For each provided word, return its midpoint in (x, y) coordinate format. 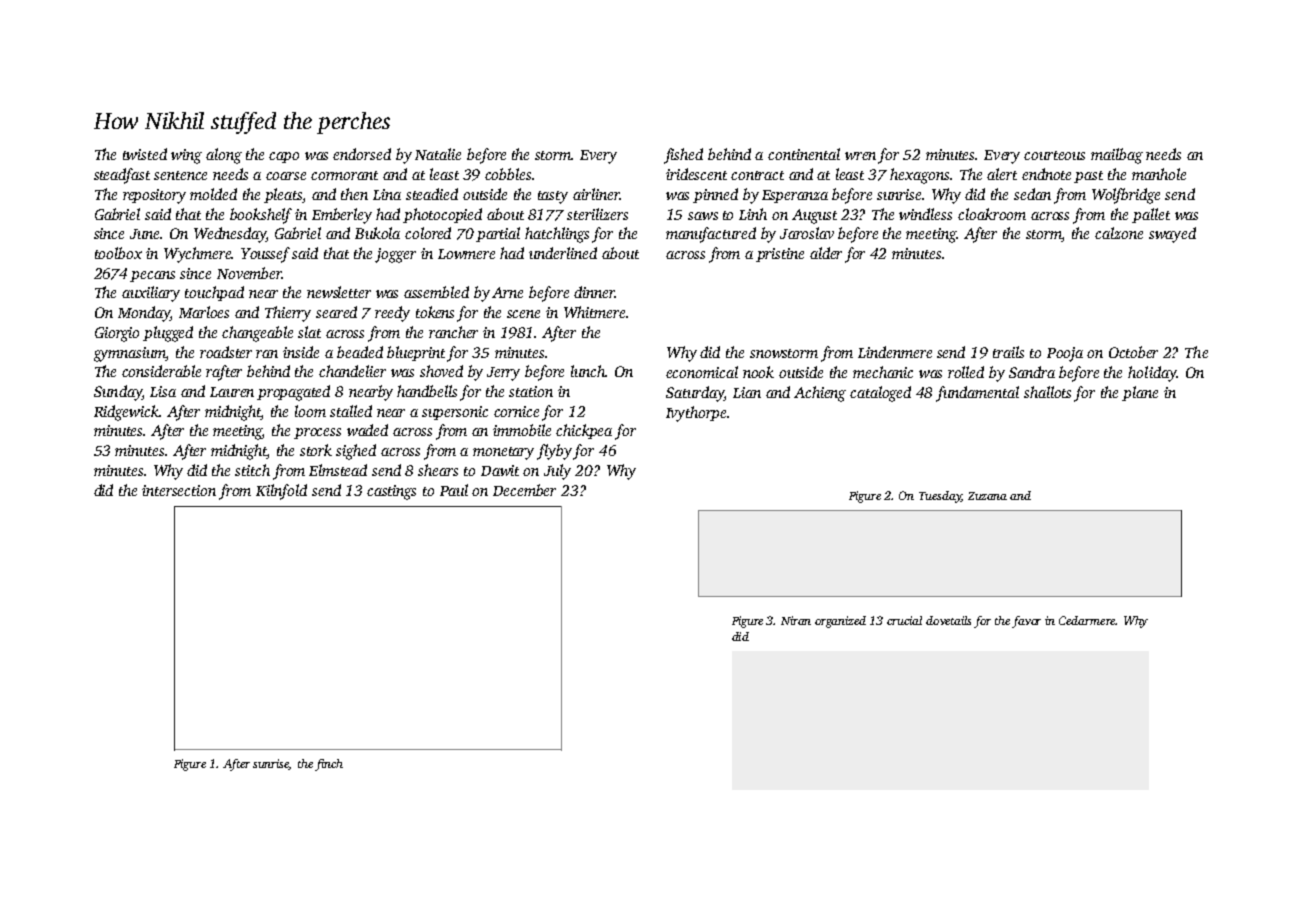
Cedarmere (1087, 620)
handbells (427, 391)
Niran (796, 620)
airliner (596, 194)
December (524, 490)
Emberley (342, 216)
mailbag (1117, 156)
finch (329, 765)
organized (840, 622)
